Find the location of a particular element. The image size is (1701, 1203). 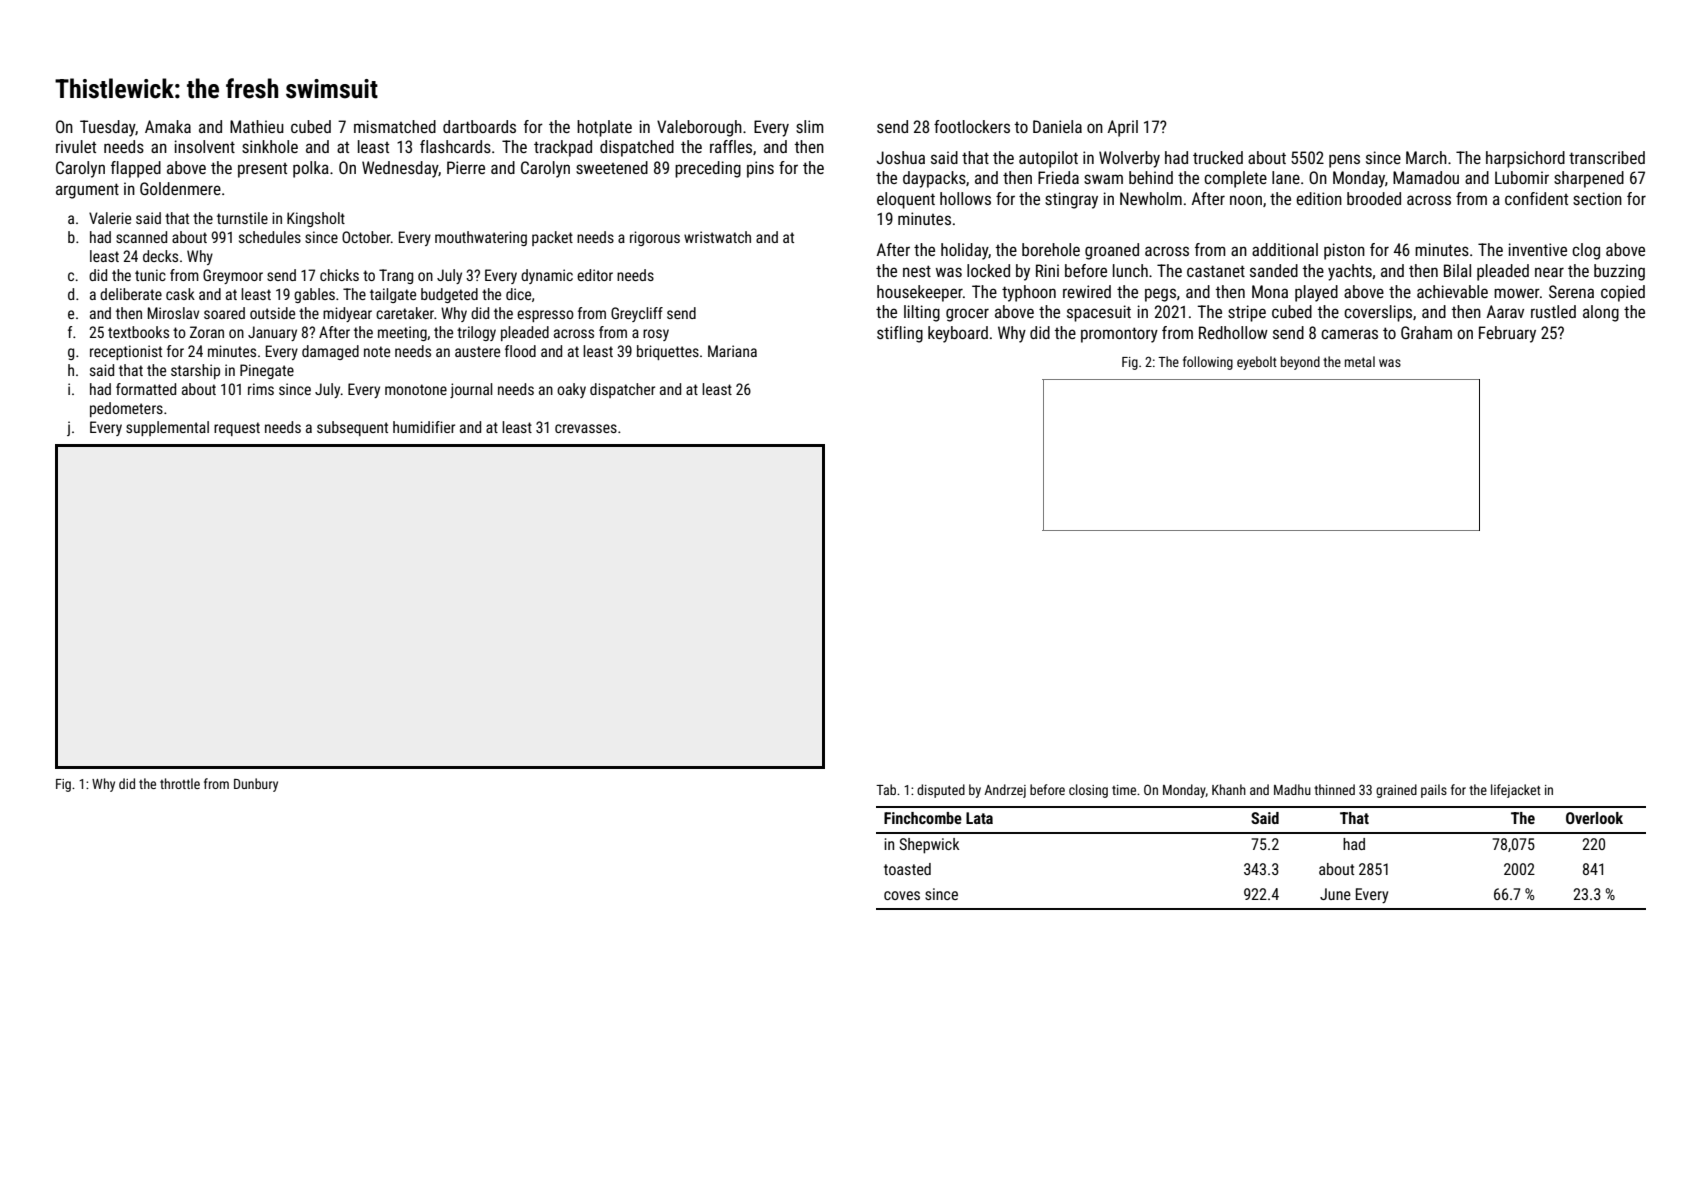

disputed is located at coordinates (941, 791).
